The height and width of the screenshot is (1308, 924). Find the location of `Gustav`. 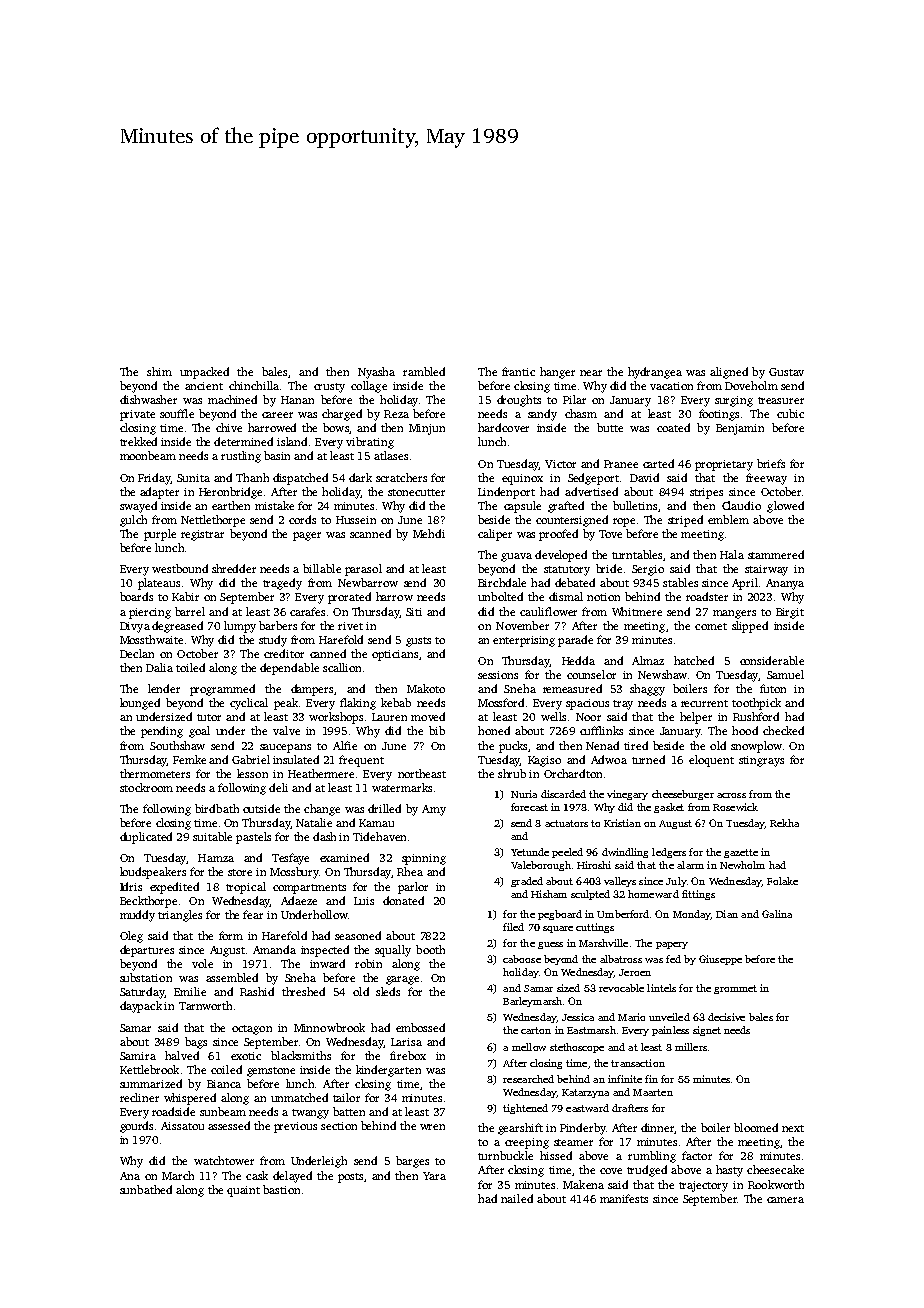

Gustav is located at coordinates (786, 372).
